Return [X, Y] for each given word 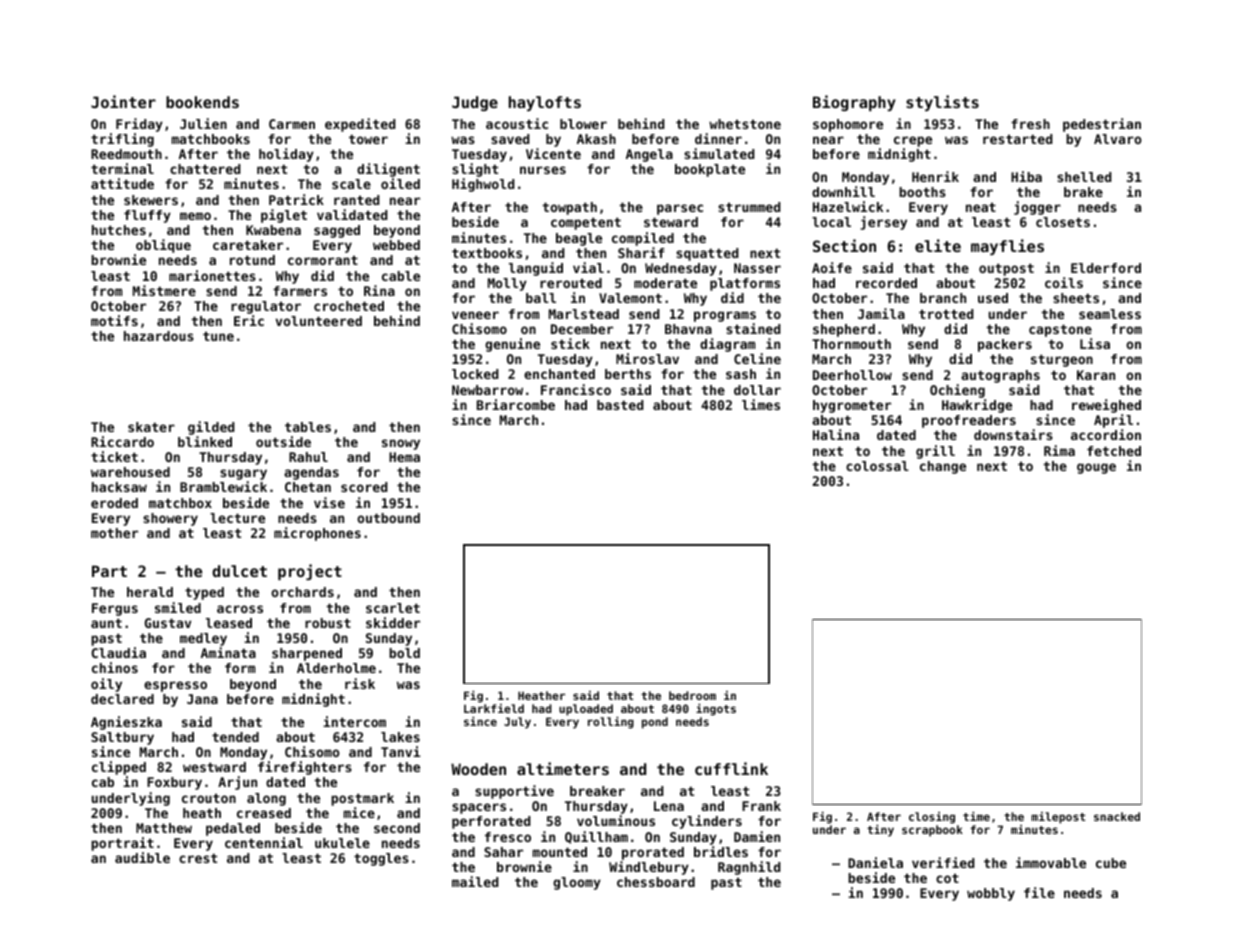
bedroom [692, 695]
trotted [946, 314]
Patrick [296, 199]
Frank [761, 806]
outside [283, 441]
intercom [354, 721]
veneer [475, 315]
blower [583, 124]
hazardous [159, 336]
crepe [913, 141]
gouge [1096, 468]
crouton [209, 798]
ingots [716, 710]
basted [620, 405]
